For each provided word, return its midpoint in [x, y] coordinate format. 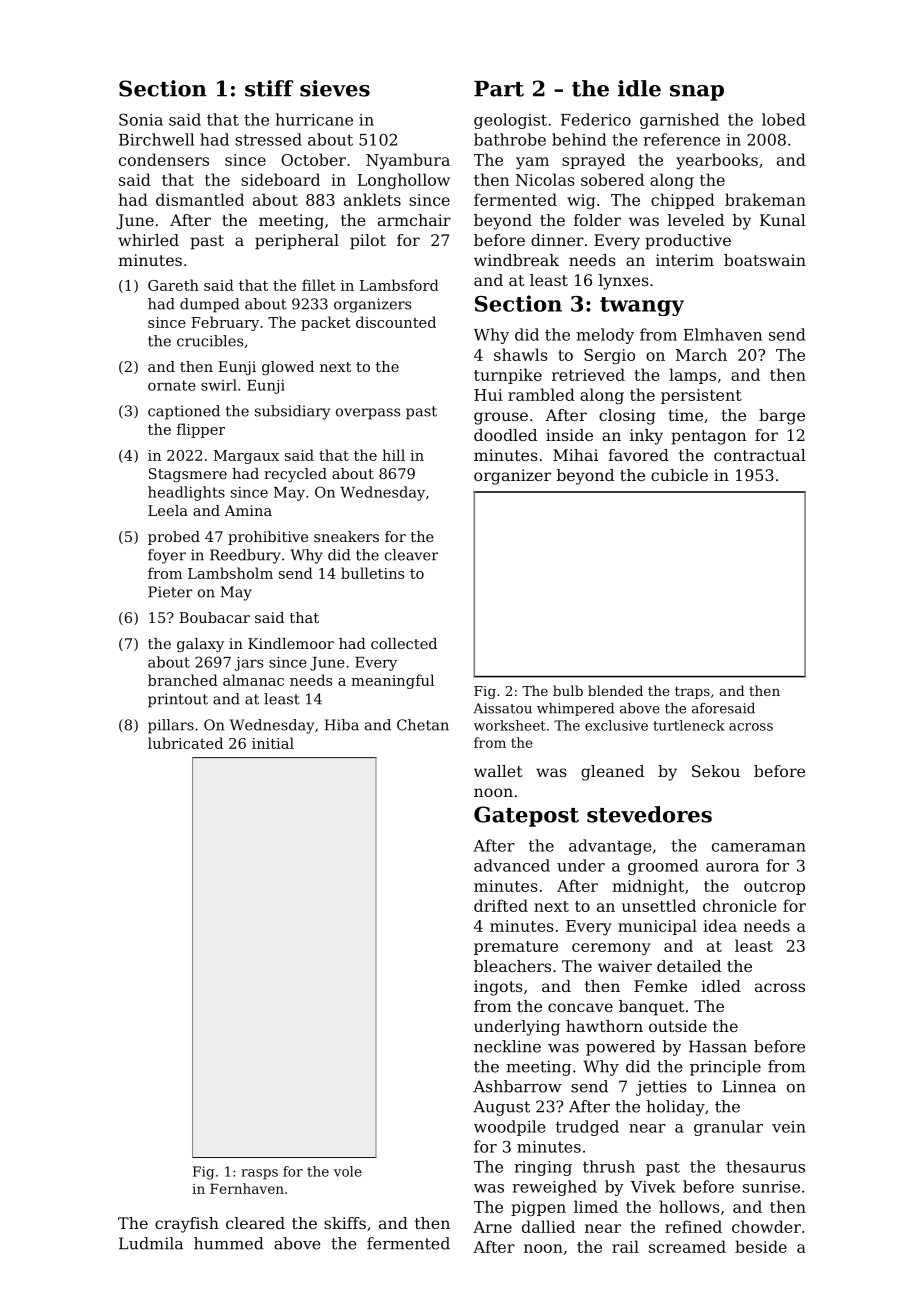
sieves [335, 88]
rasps [259, 1174]
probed [174, 538]
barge [782, 417]
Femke [660, 986]
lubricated [185, 743]
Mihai [575, 455]
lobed [783, 119]
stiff [269, 88]
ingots [498, 988]
